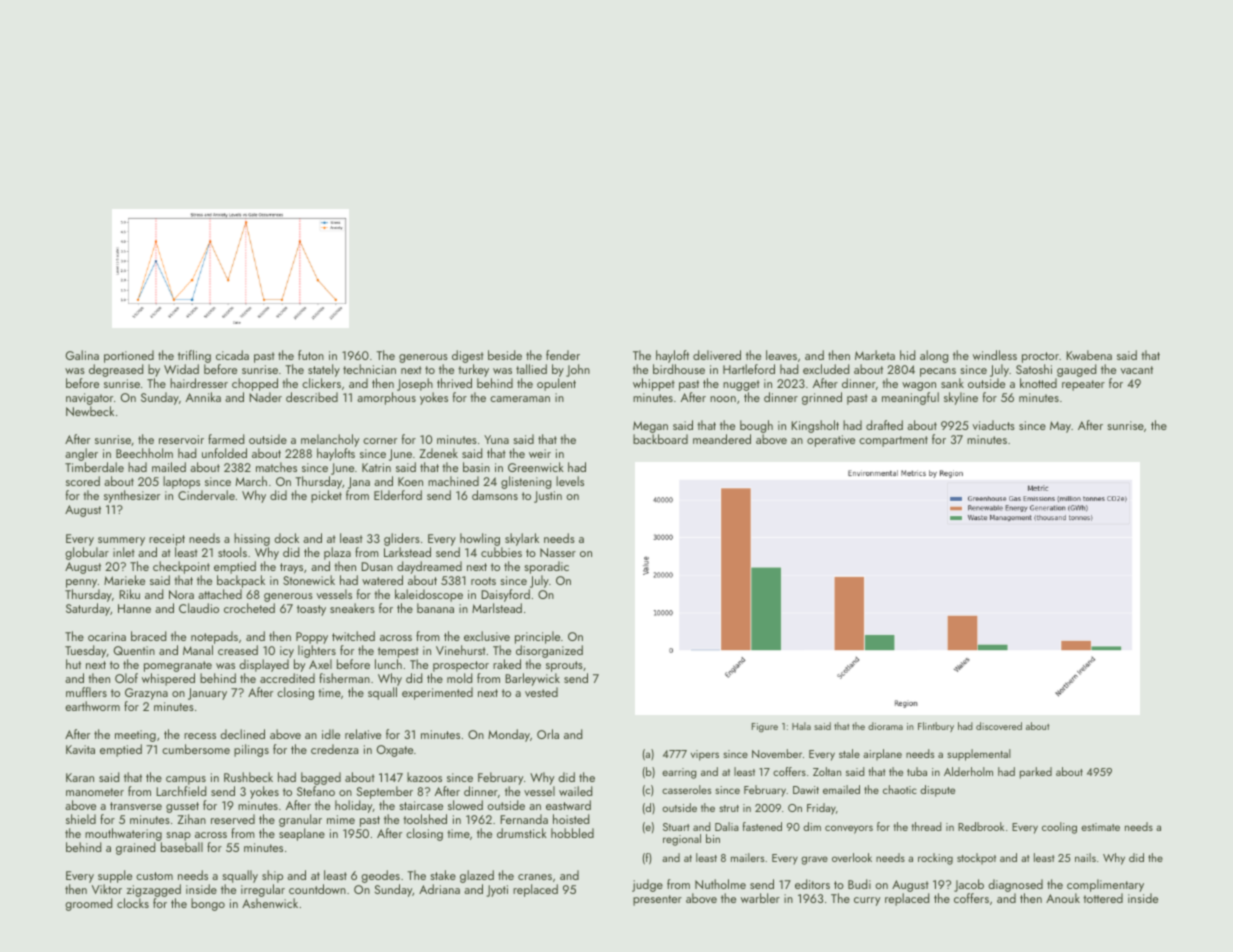 The height and width of the document is (952, 1233). What do you see at coordinates (910, 398) in the document?
I see `meaningful` at bounding box center [910, 398].
